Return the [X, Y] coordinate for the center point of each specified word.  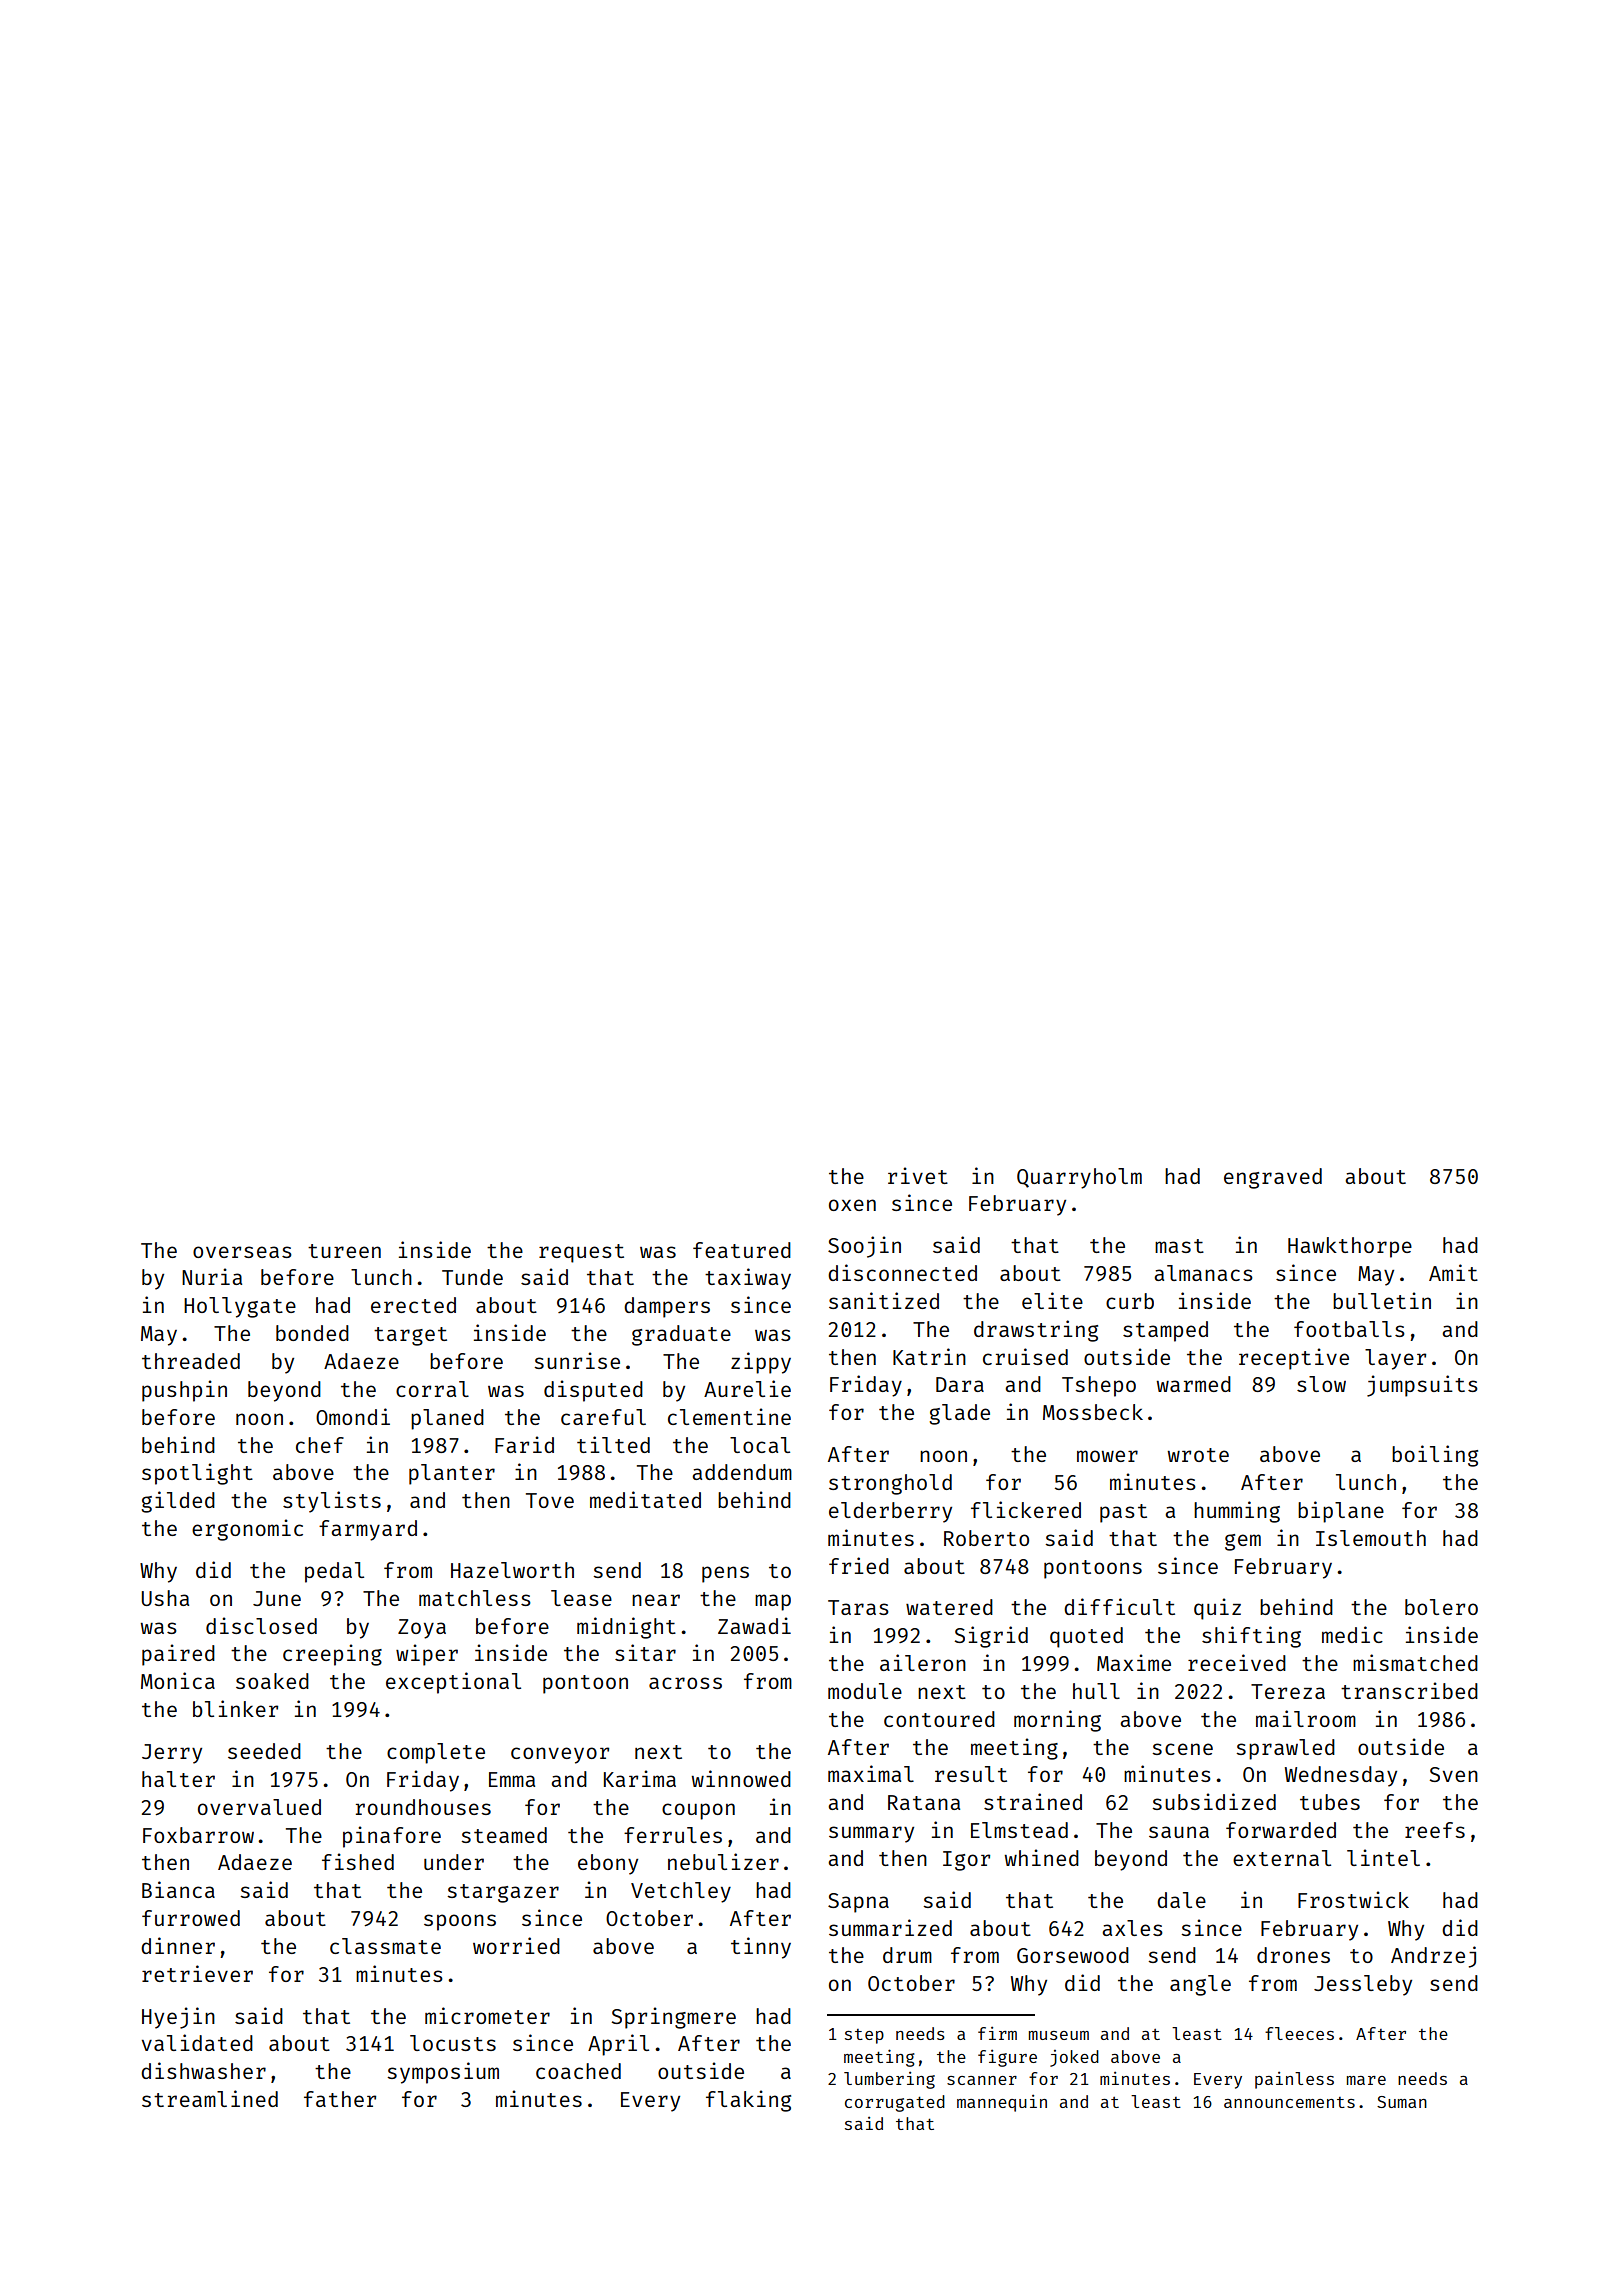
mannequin [1002, 2103]
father [340, 2099]
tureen [344, 1251]
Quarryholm [1079, 1178]
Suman [1402, 2102]
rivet [918, 1175]
